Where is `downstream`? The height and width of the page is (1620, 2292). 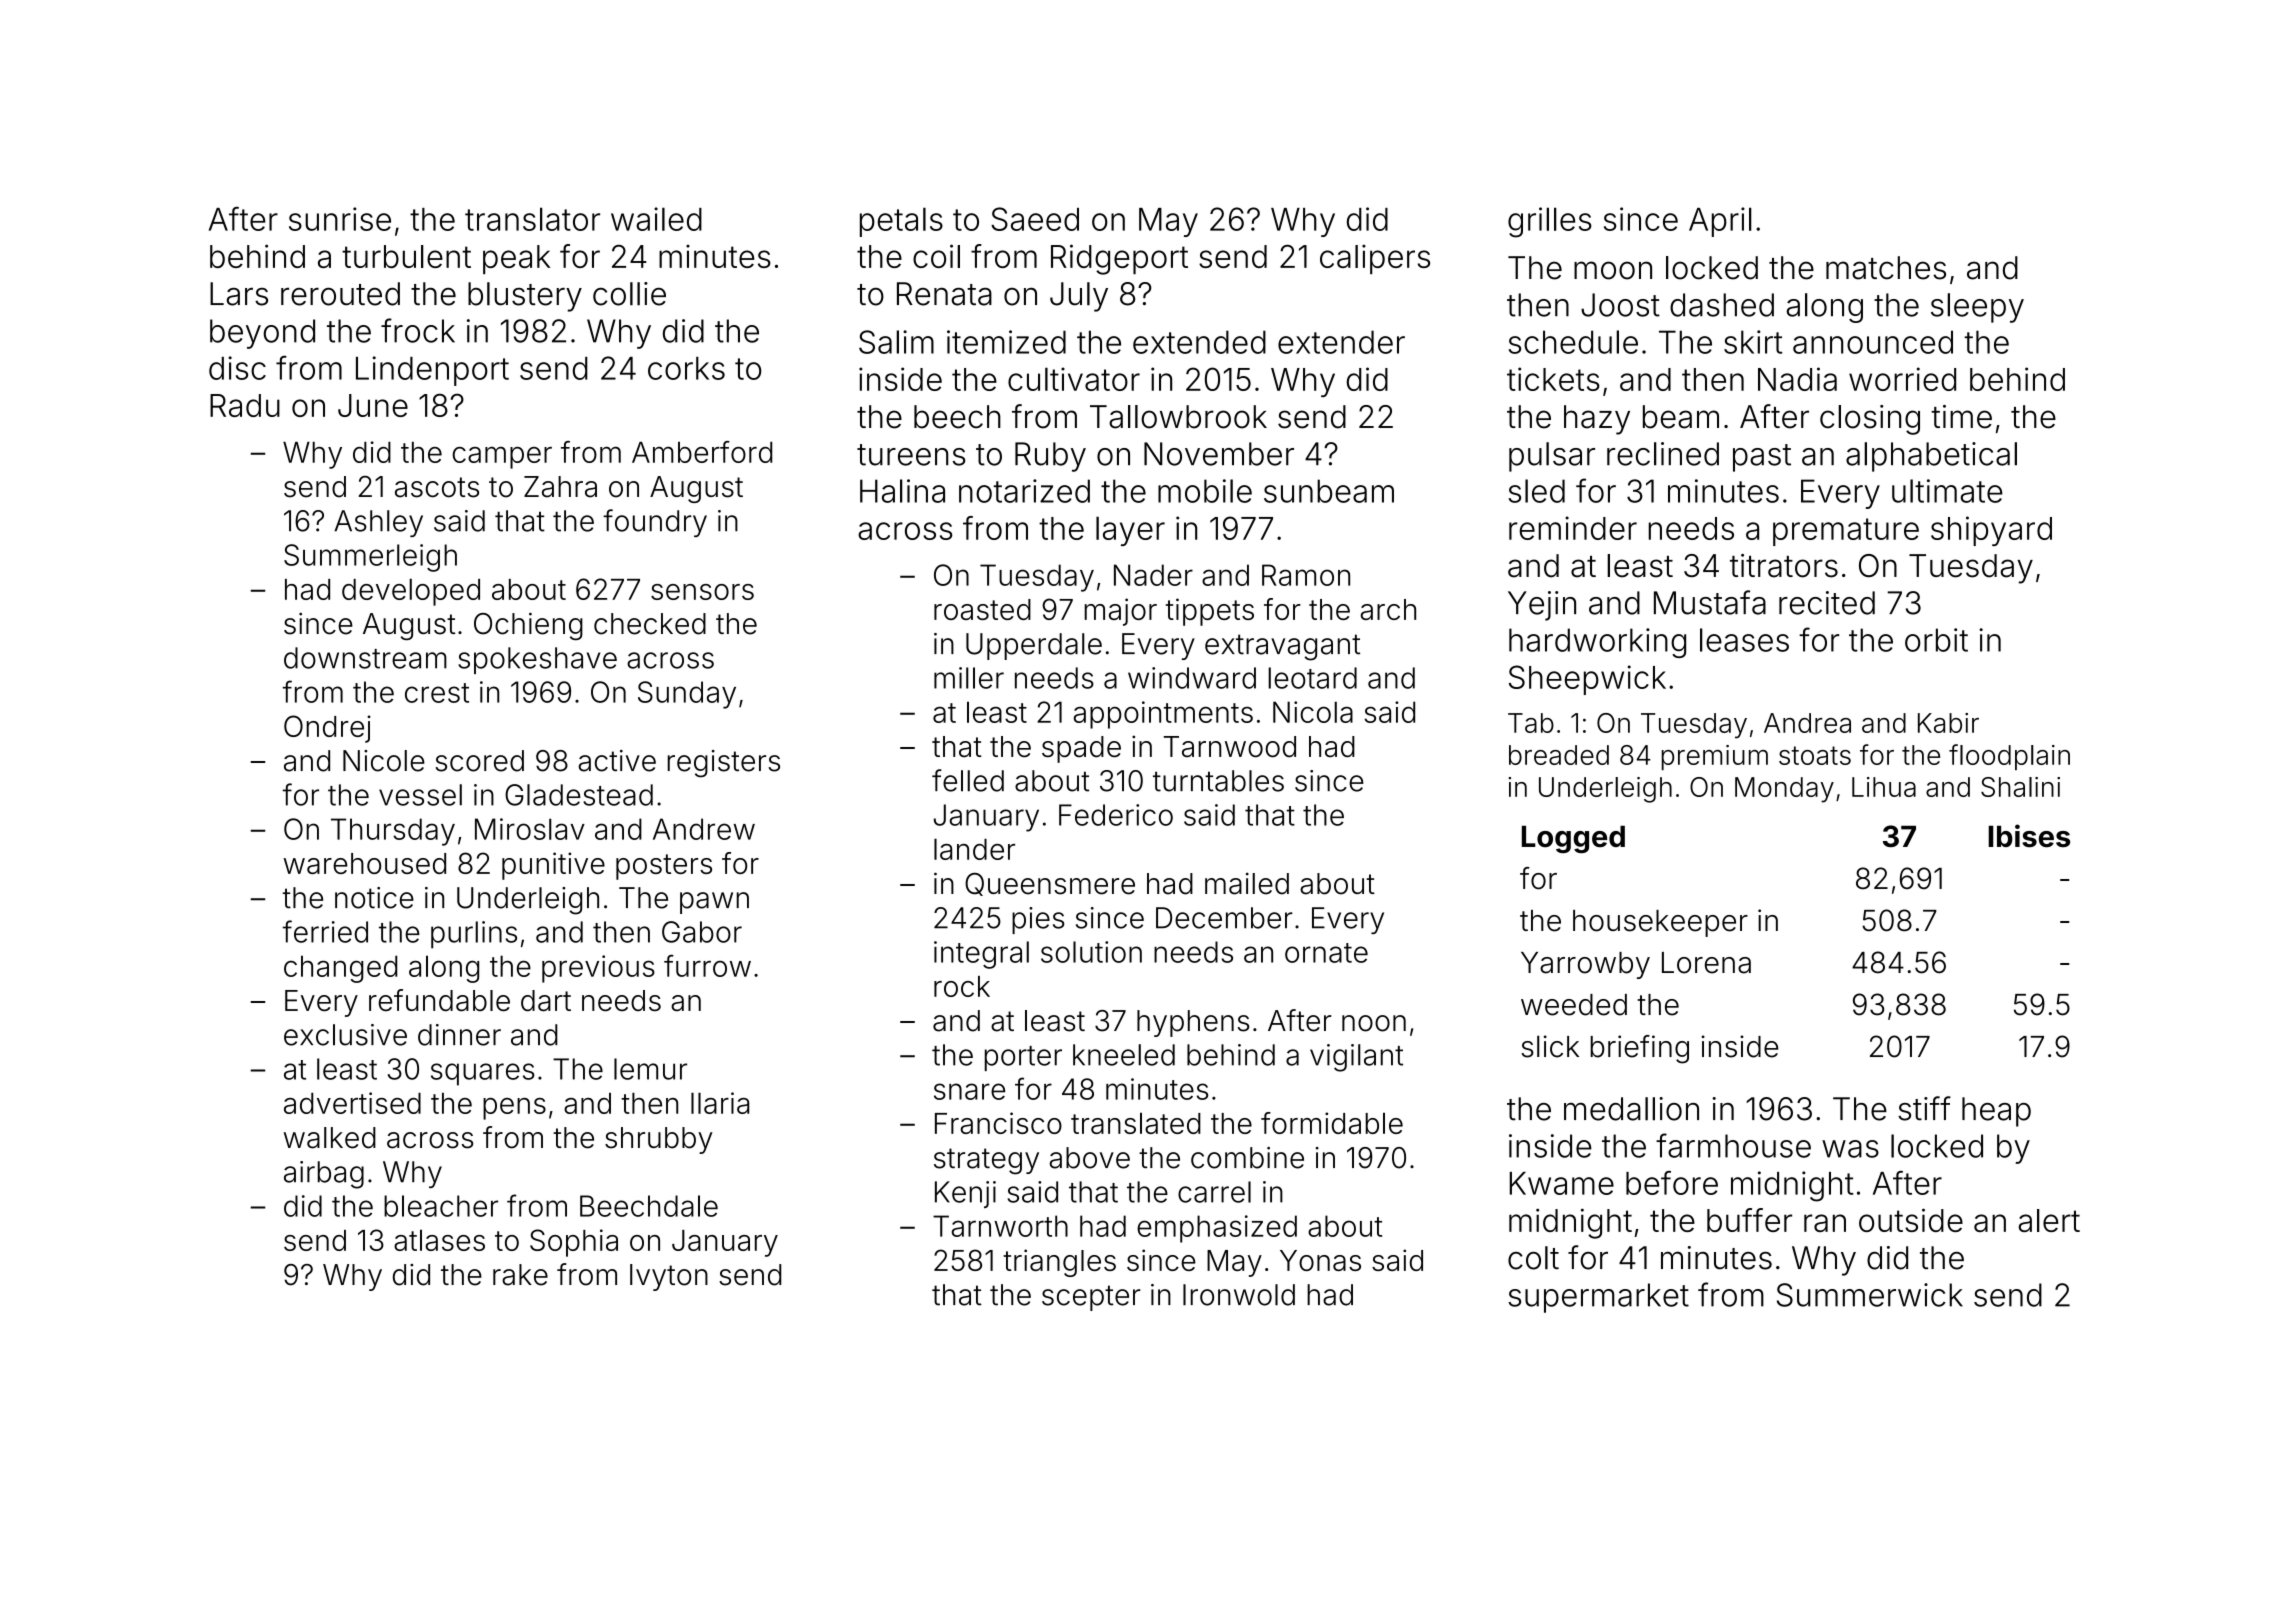 downstream is located at coordinates (365, 658).
